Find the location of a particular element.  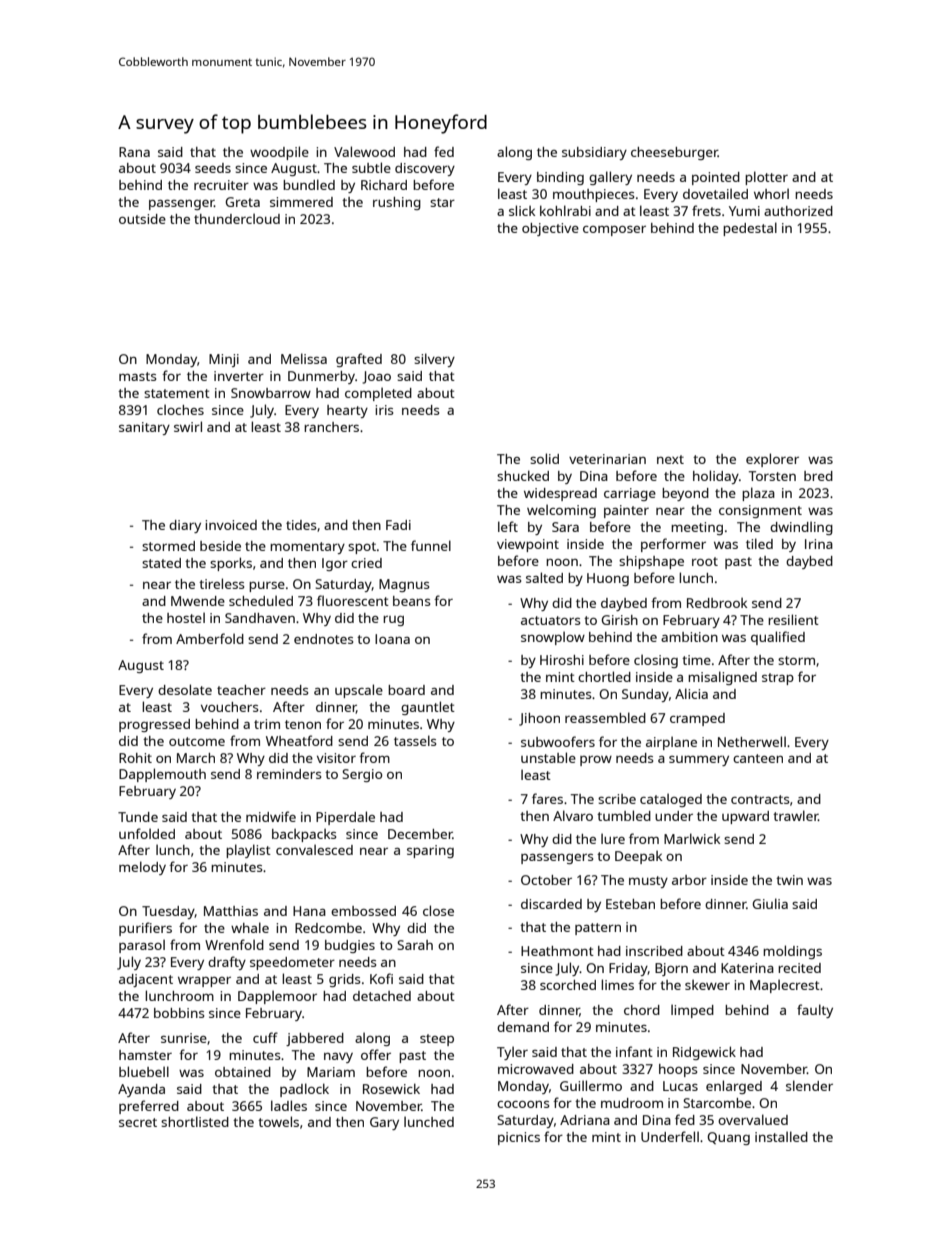

melody is located at coordinates (142, 868).
